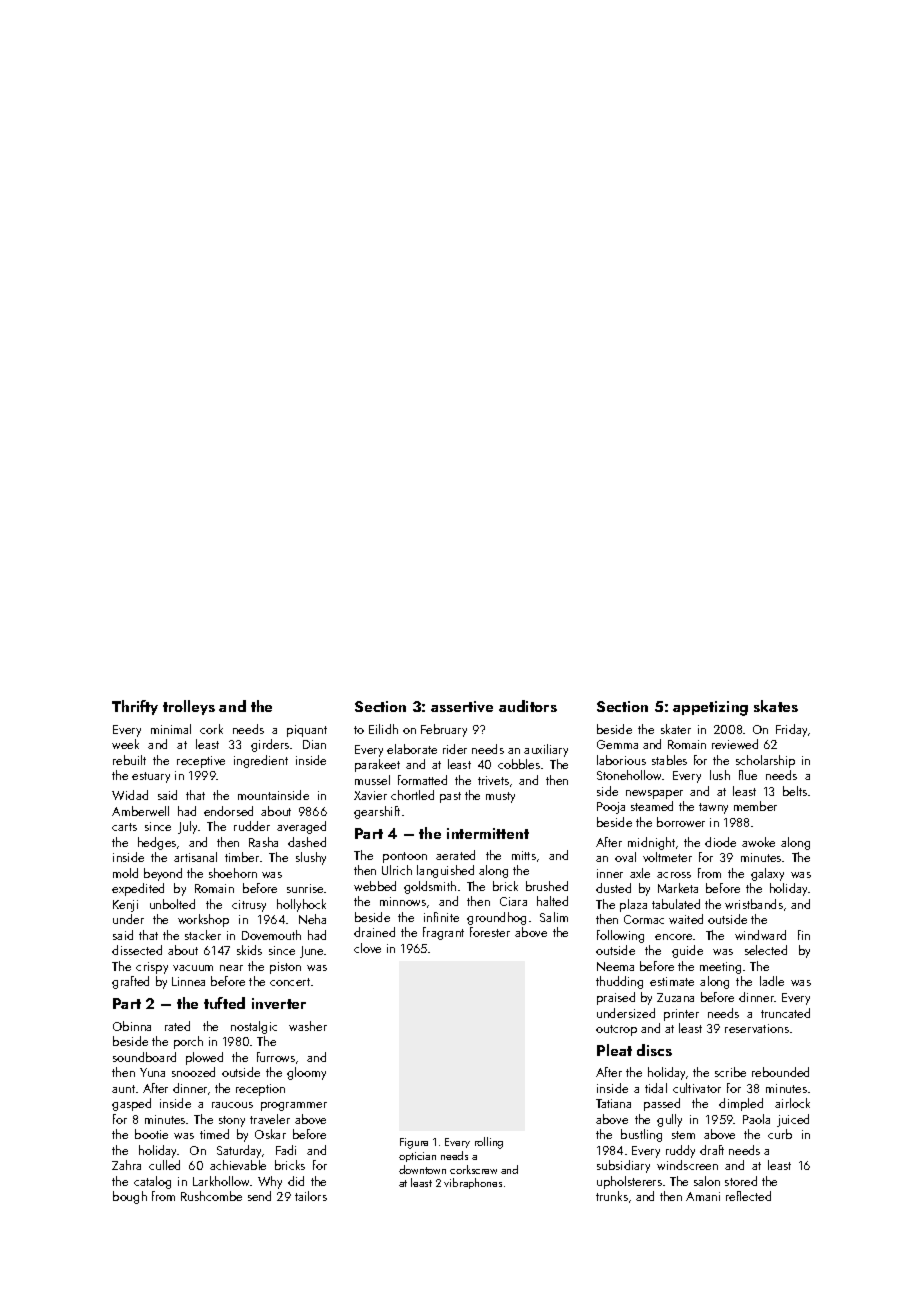 This screenshot has width=924, height=1308. I want to click on concert, so click(290, 982).
